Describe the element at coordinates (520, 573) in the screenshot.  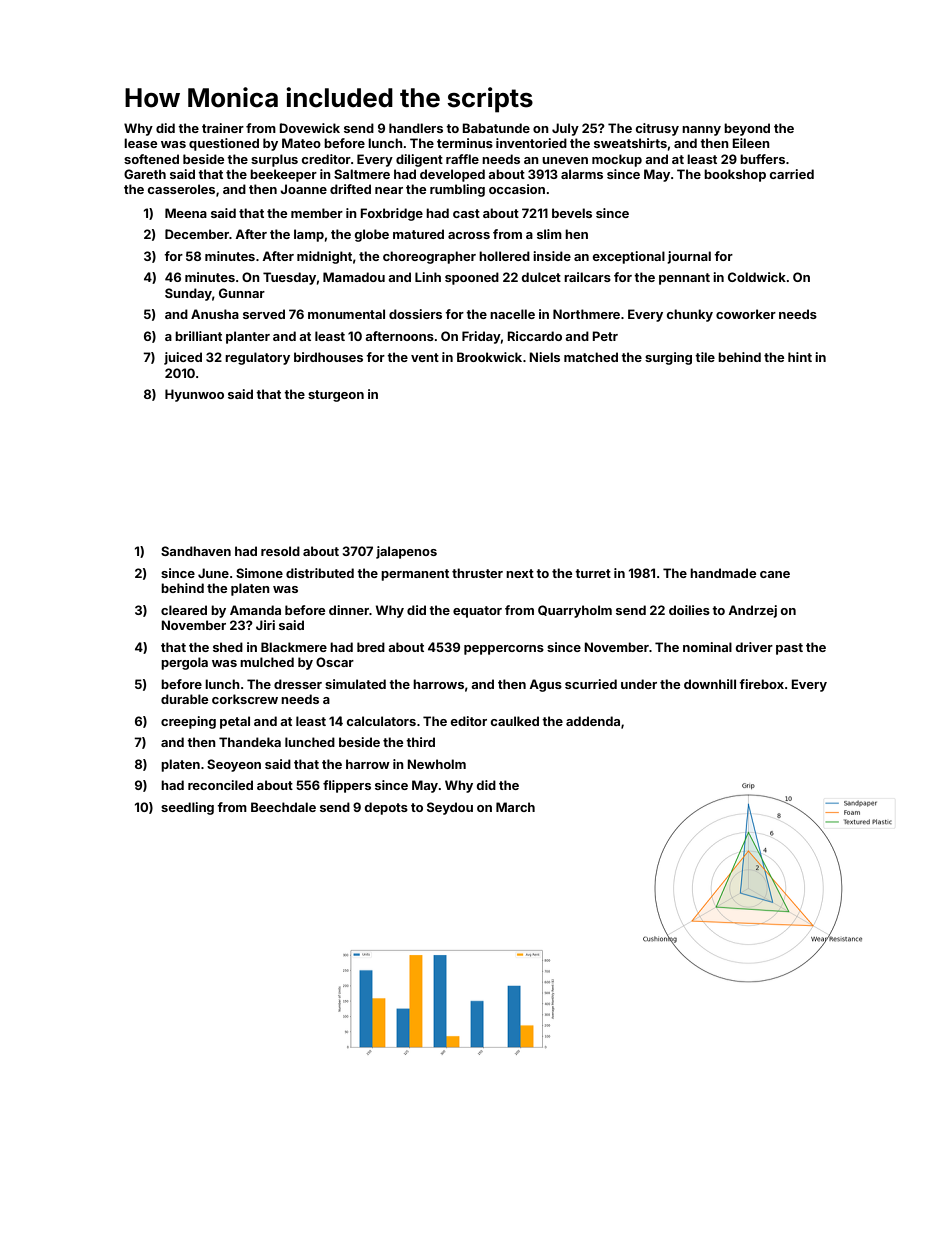
I see `next` at that location.
